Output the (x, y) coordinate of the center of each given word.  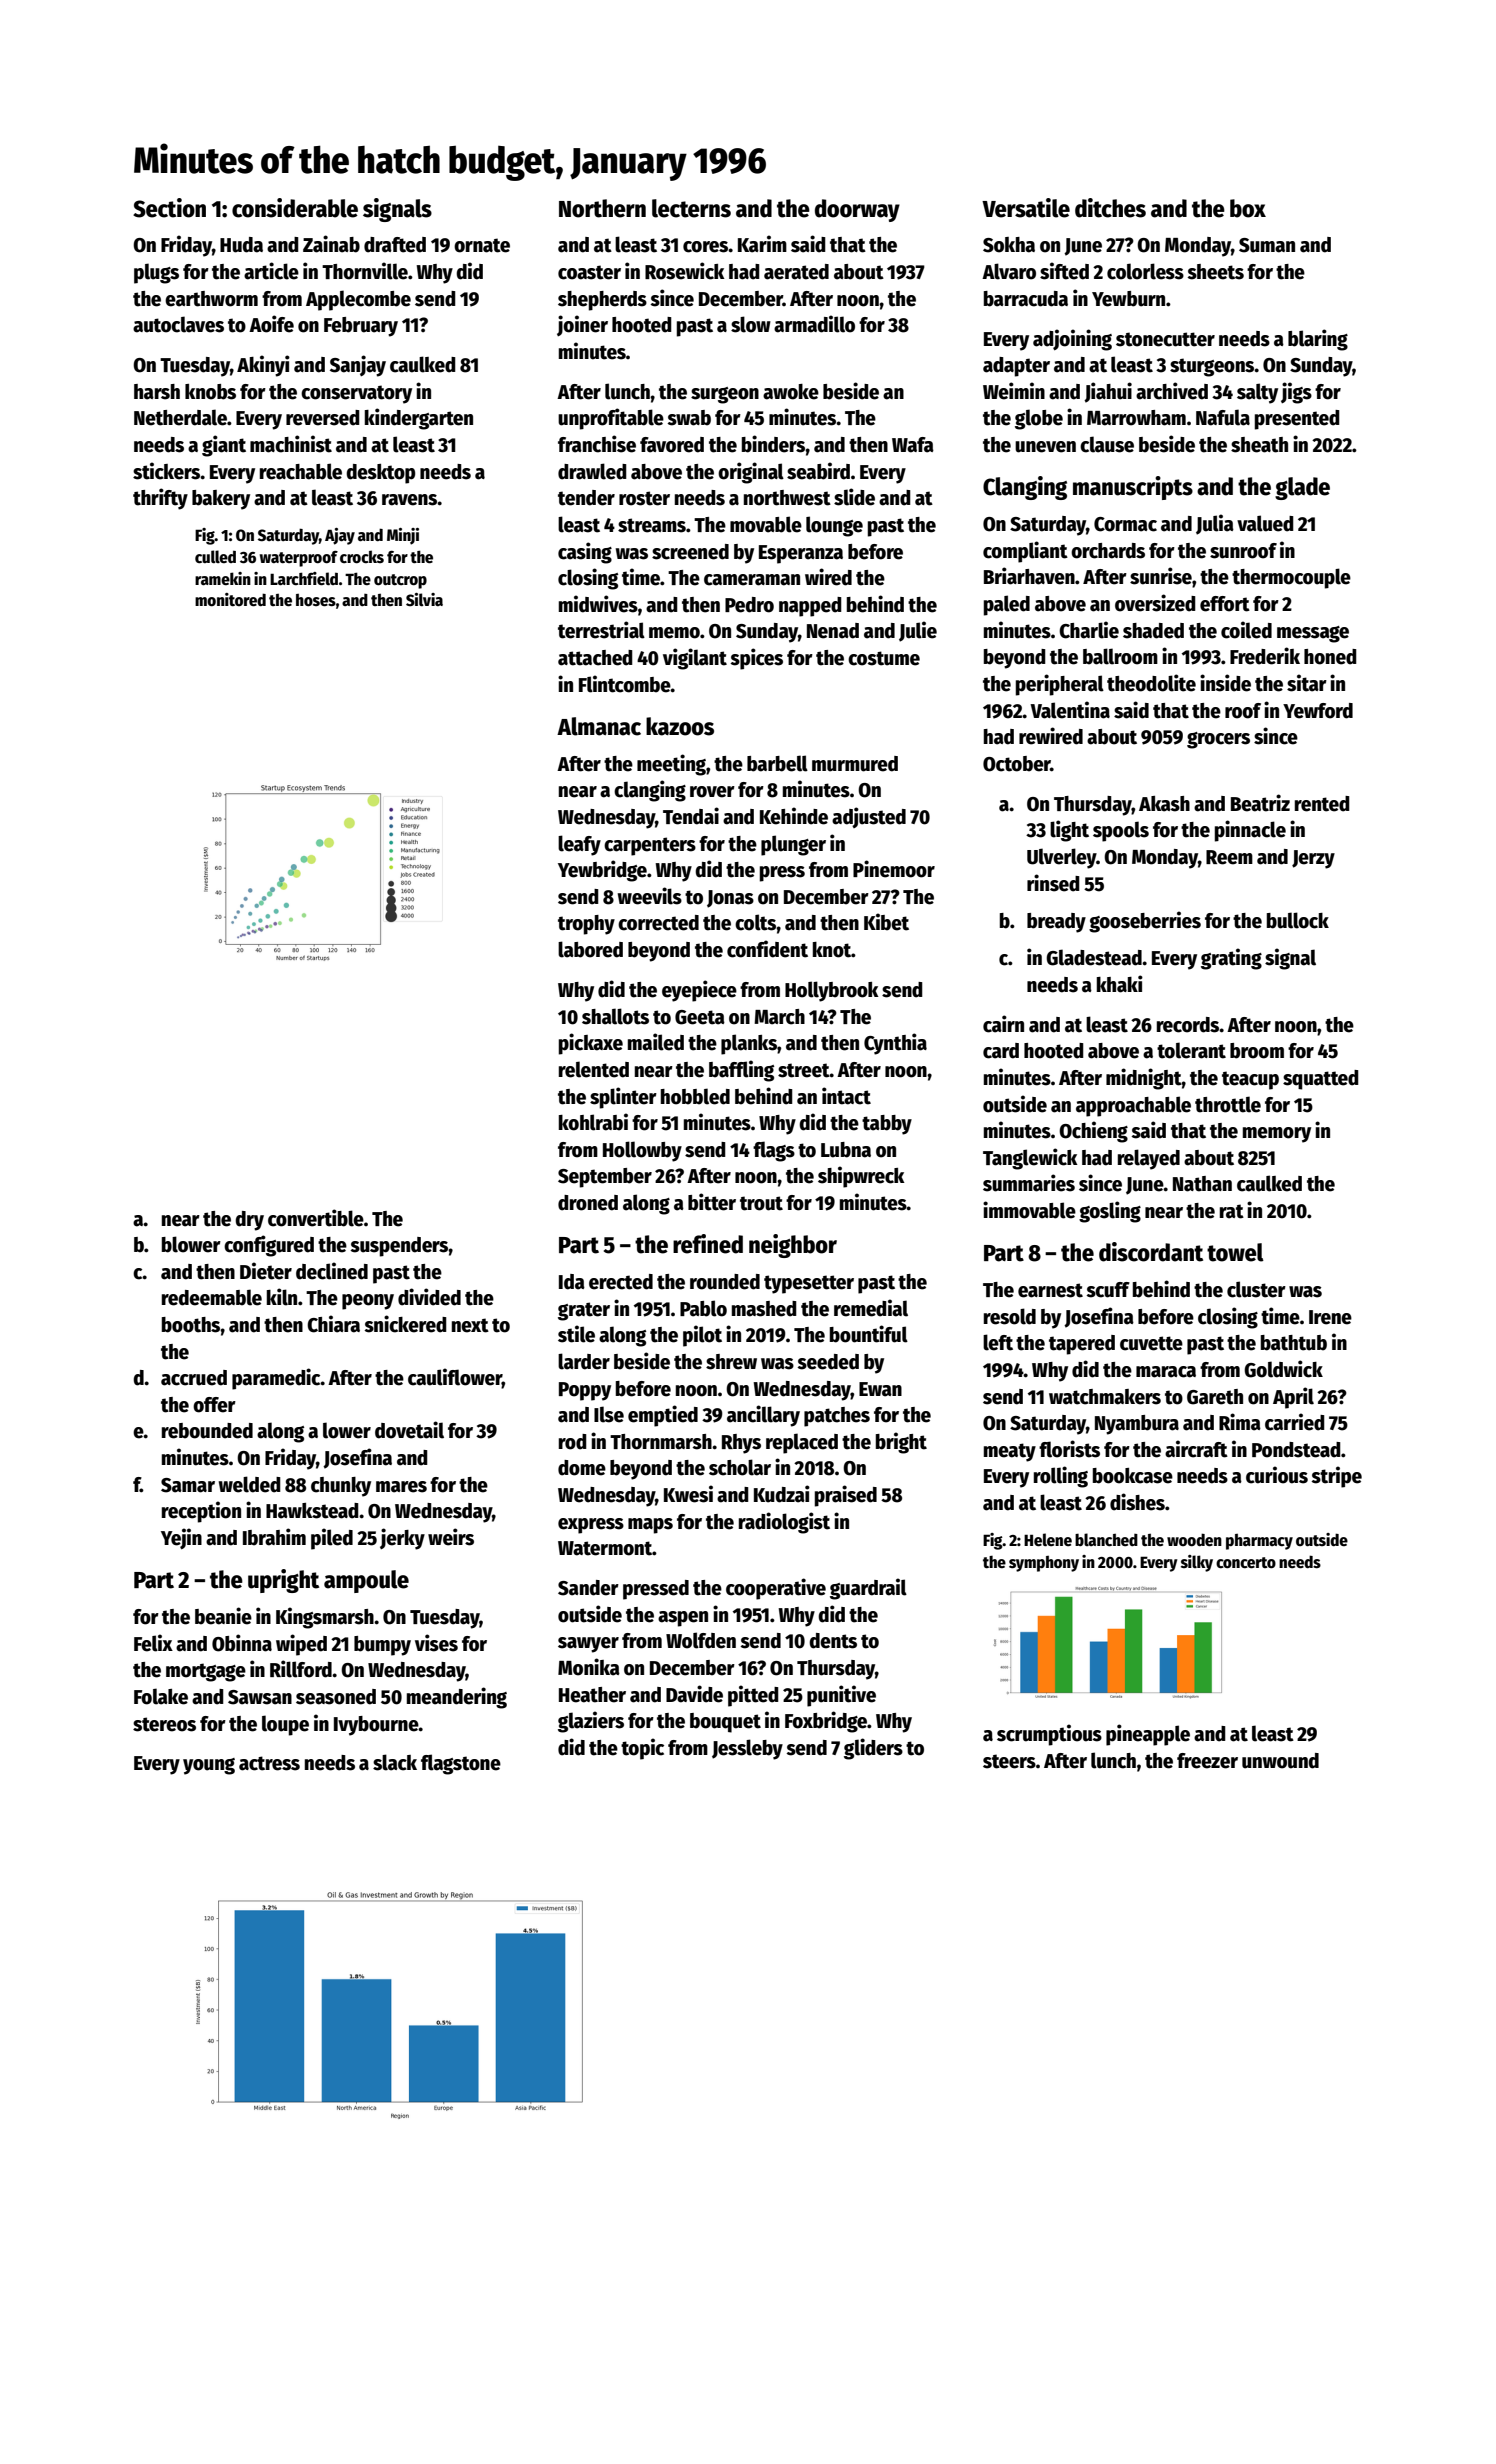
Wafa (913, 445)
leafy (579, 845)
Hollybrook (832, 991)
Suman (1267, 245)
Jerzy (1313, 859)
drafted (395, 245)
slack (395, 1762)
